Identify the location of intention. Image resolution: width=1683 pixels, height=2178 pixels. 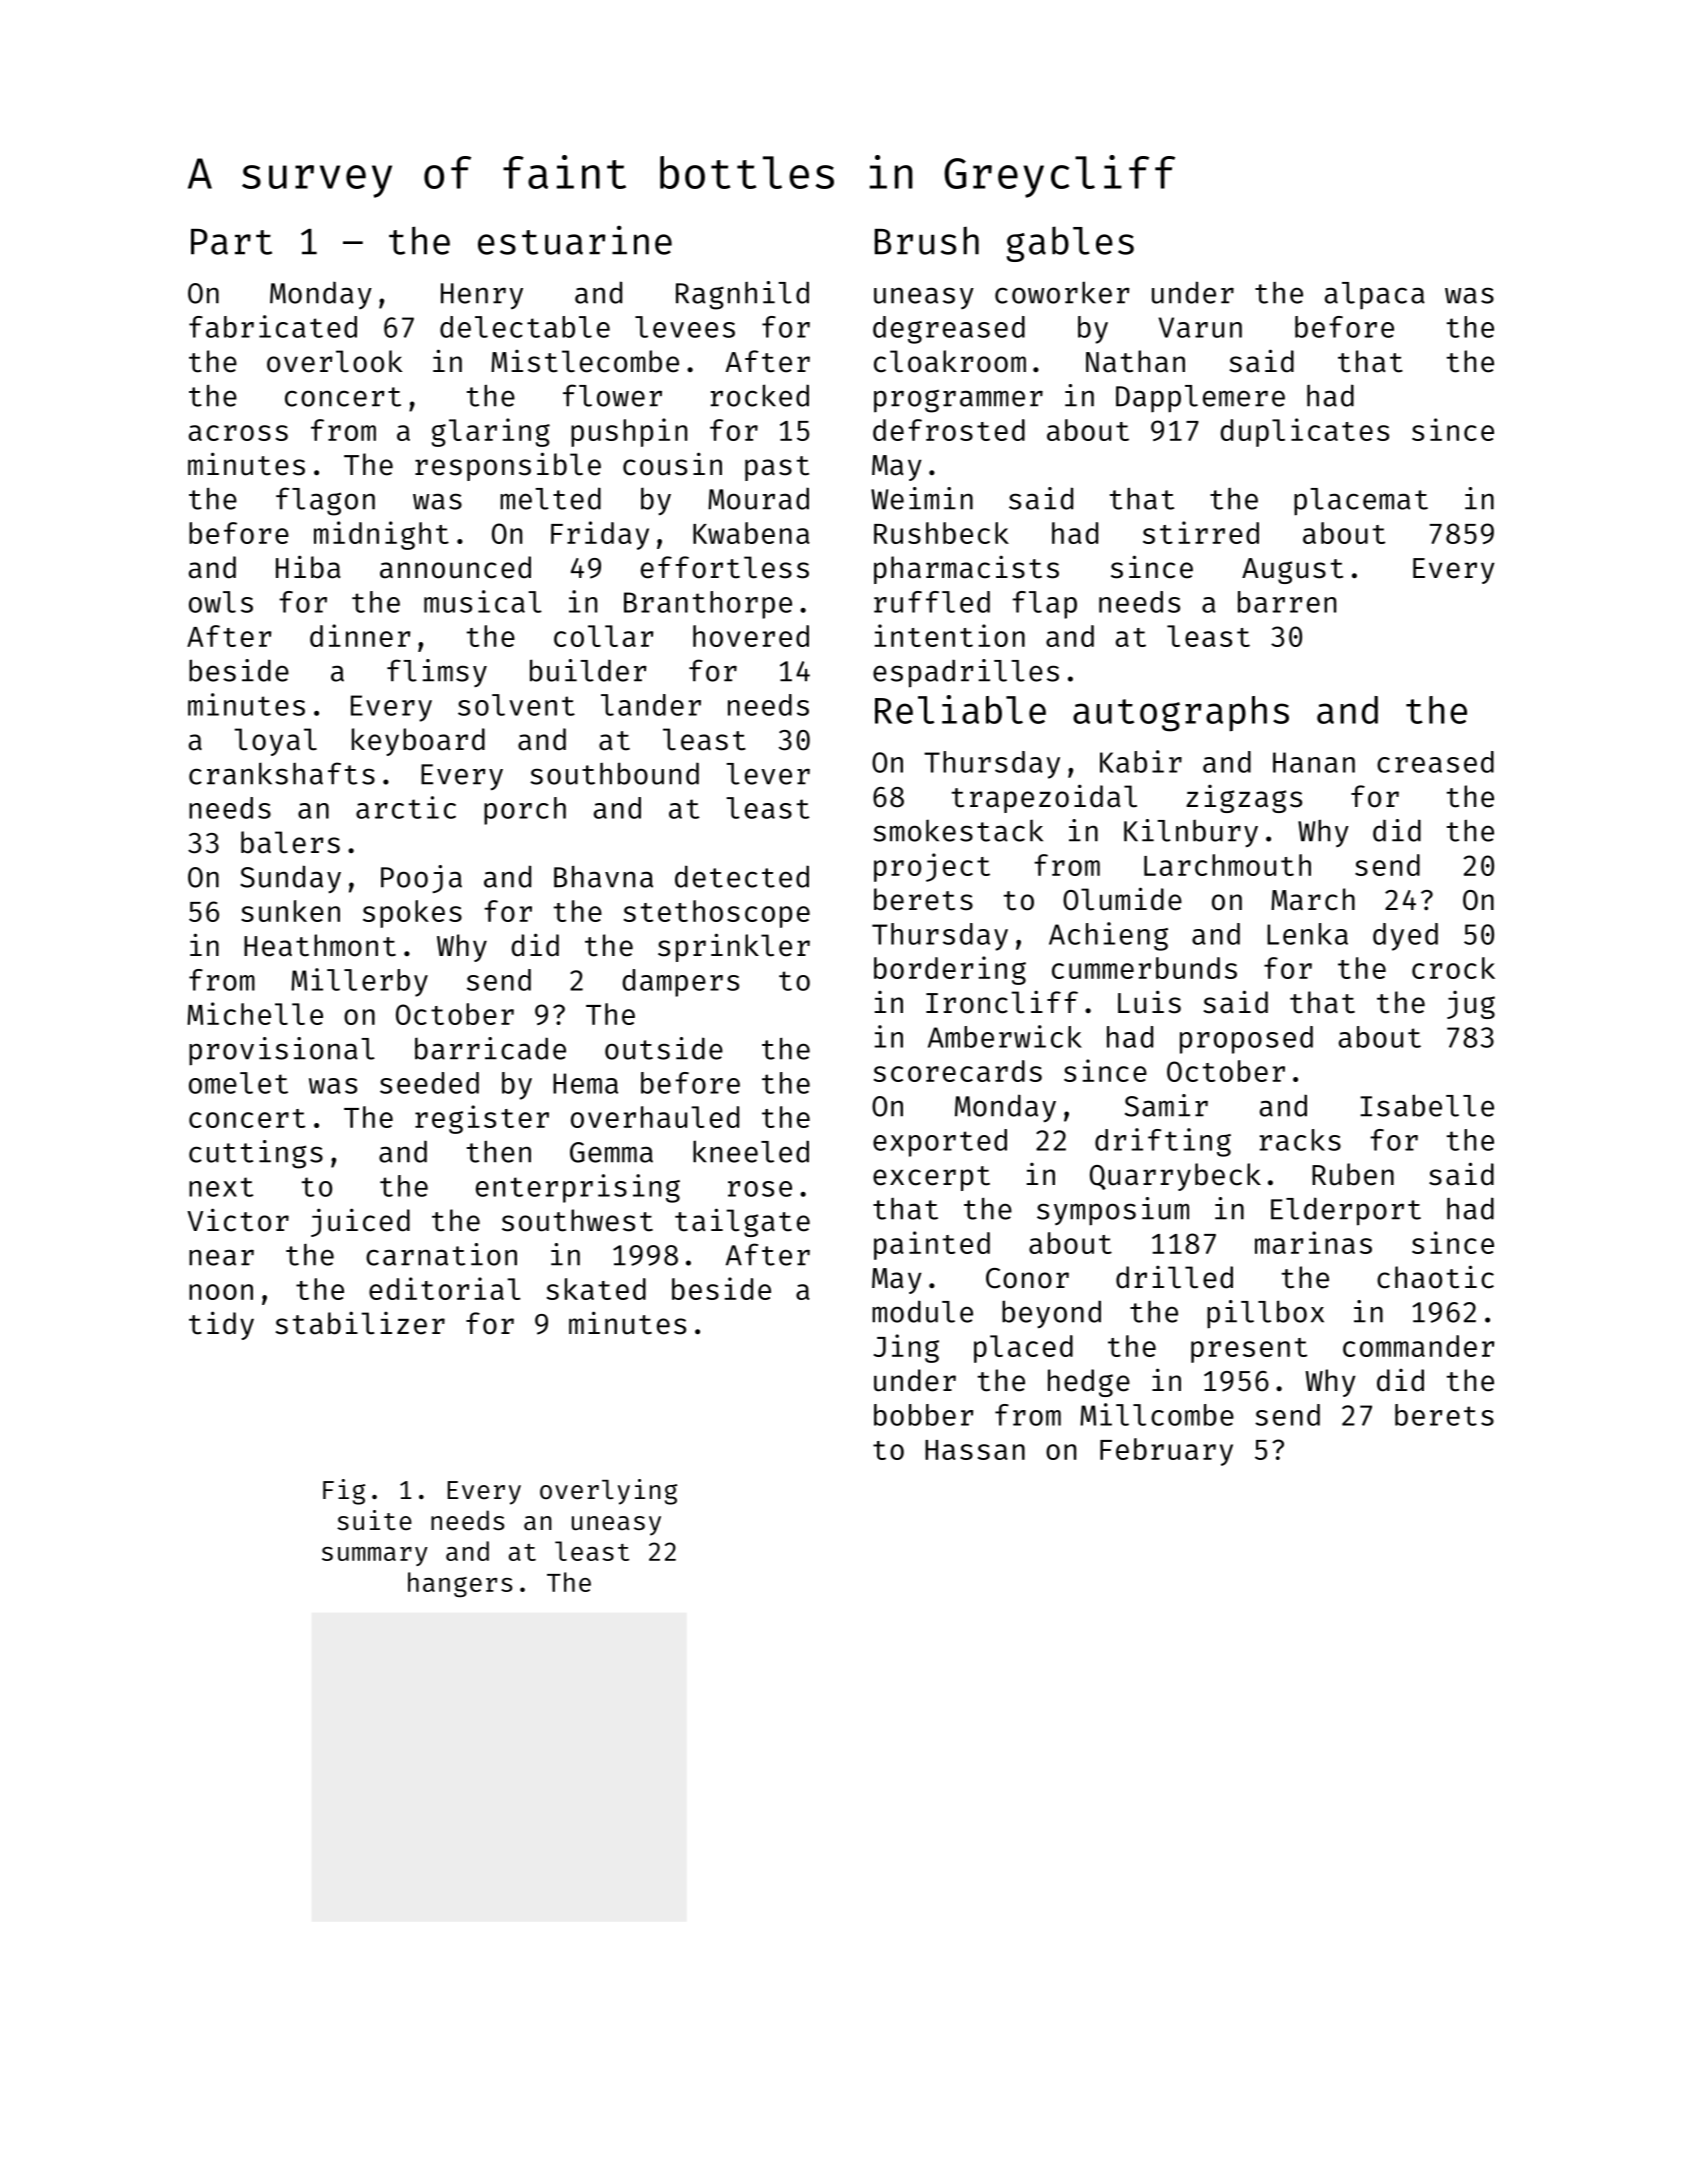
(949, 635).
